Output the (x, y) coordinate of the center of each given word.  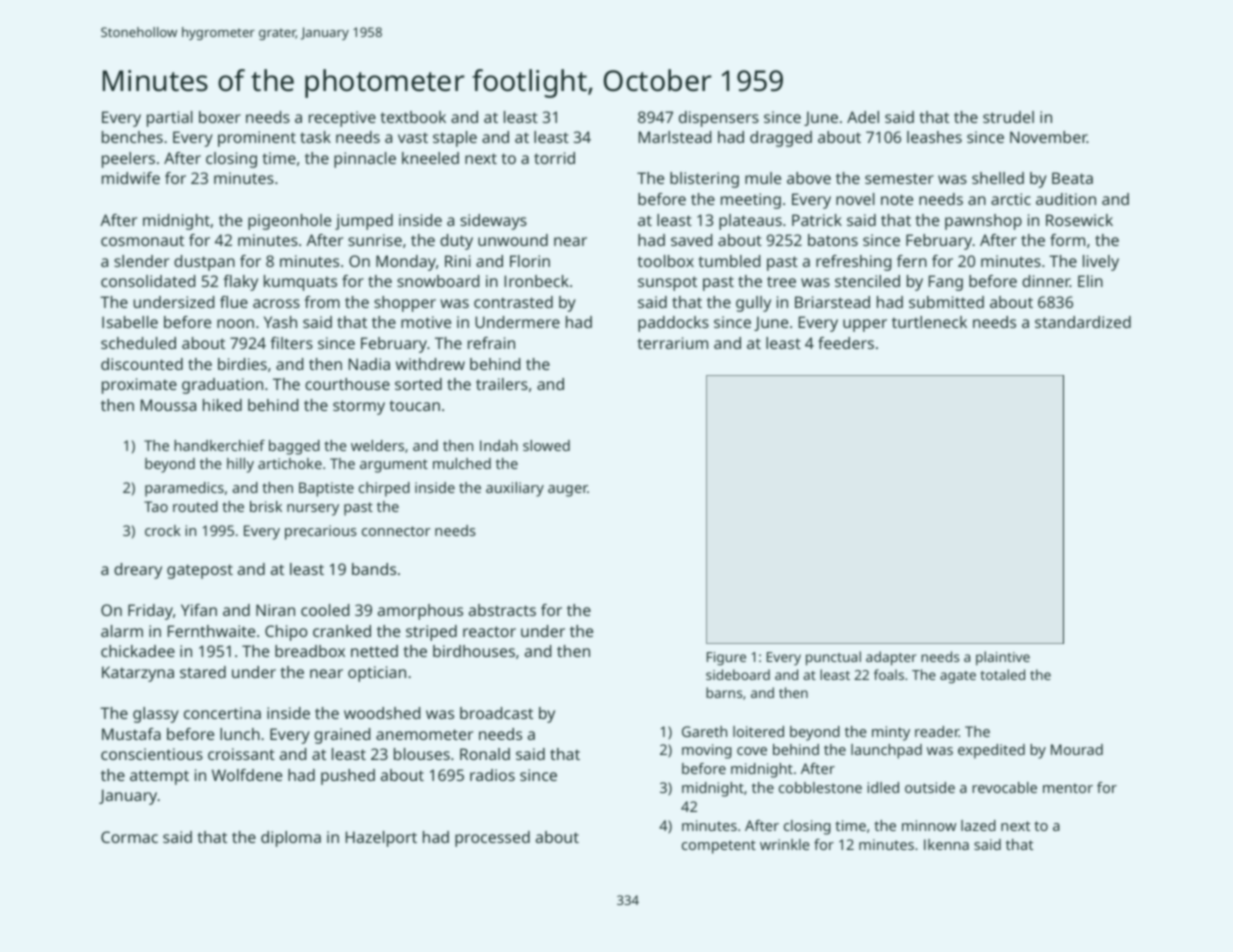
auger (568, 491)
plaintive (1003, 658)
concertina (222, 713)
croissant (241, 754)
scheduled (138, 343)
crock (163, 530)
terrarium (672, 343)
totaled (1002, 674)
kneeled (430, 158)
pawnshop (983, 222)
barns (724, 692)
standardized (1083, 322)
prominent (257, 139)
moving (707, 751)
